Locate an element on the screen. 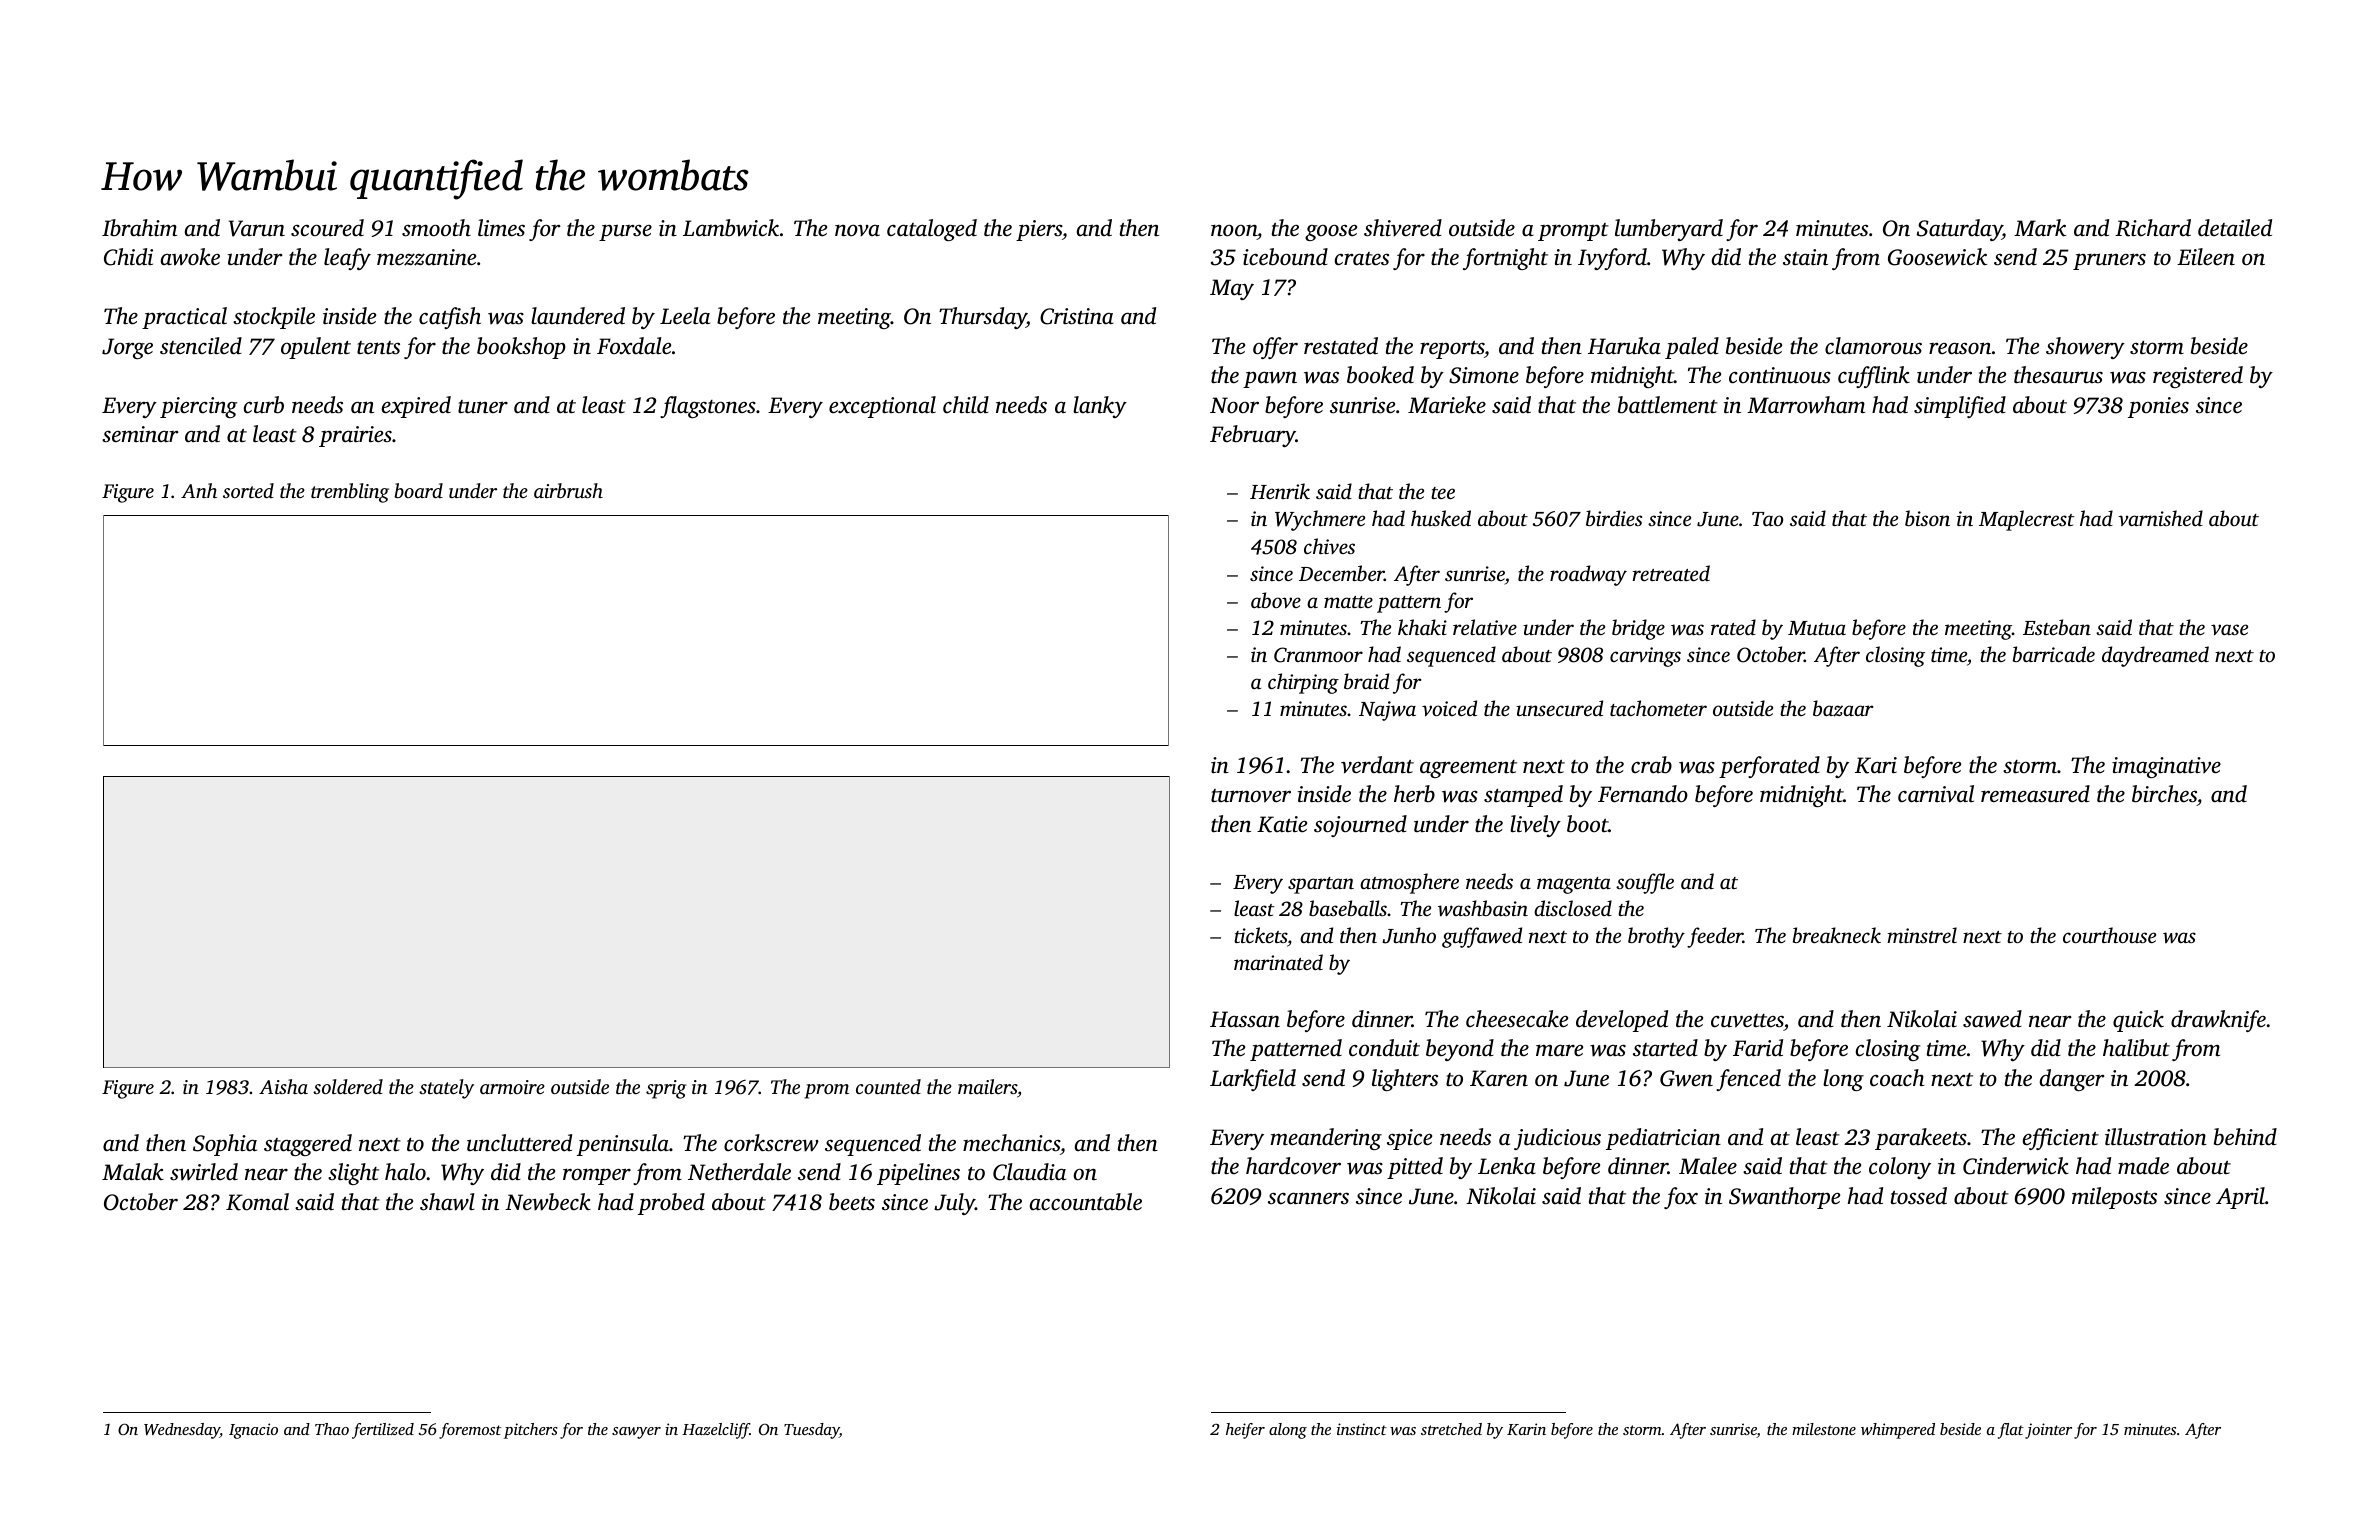 The width and height of the screenshot is (2380, 1540). baseballs is located at coordinates (1348, 908).
